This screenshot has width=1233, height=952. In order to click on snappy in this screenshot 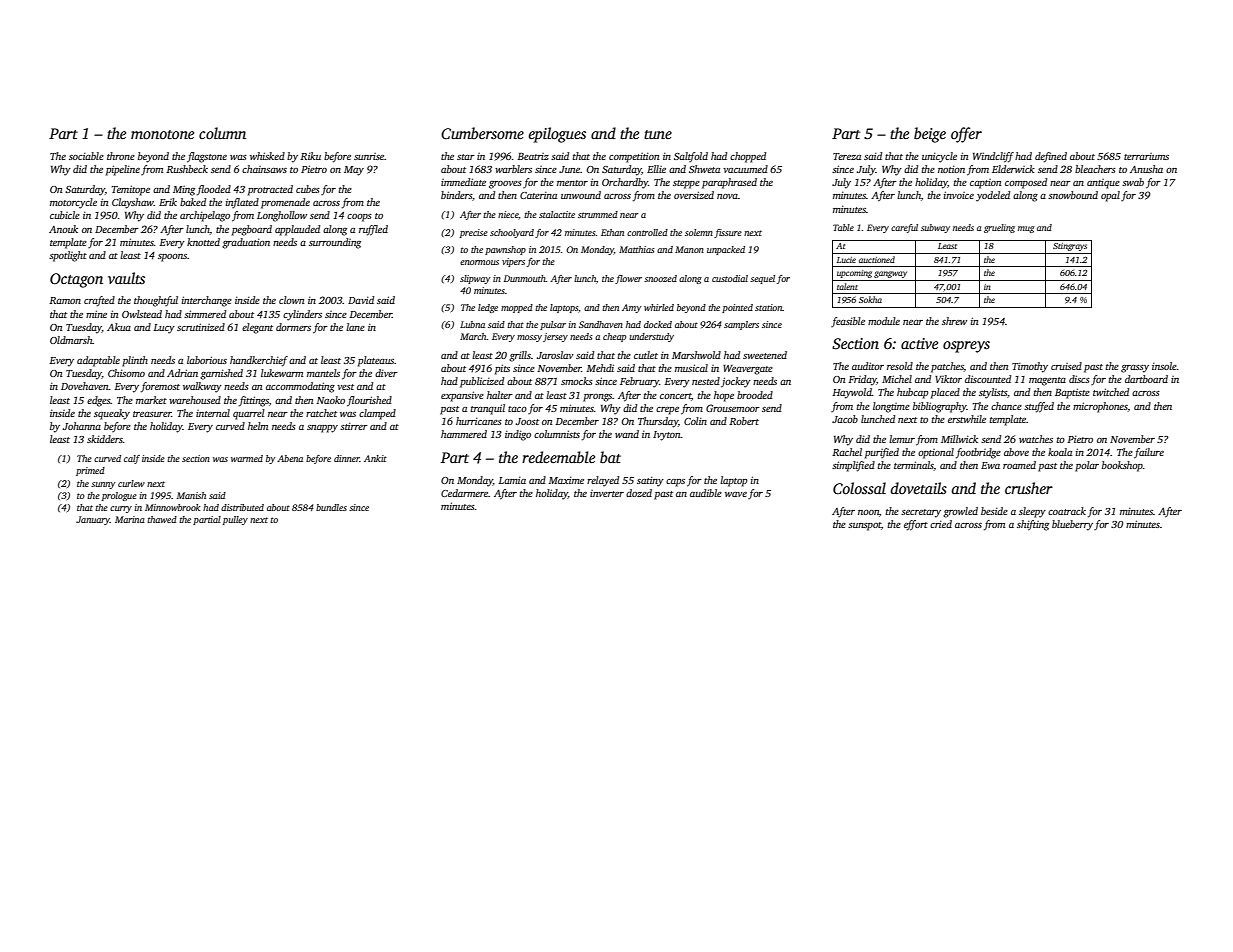, I will do `click(322, 429)`.
